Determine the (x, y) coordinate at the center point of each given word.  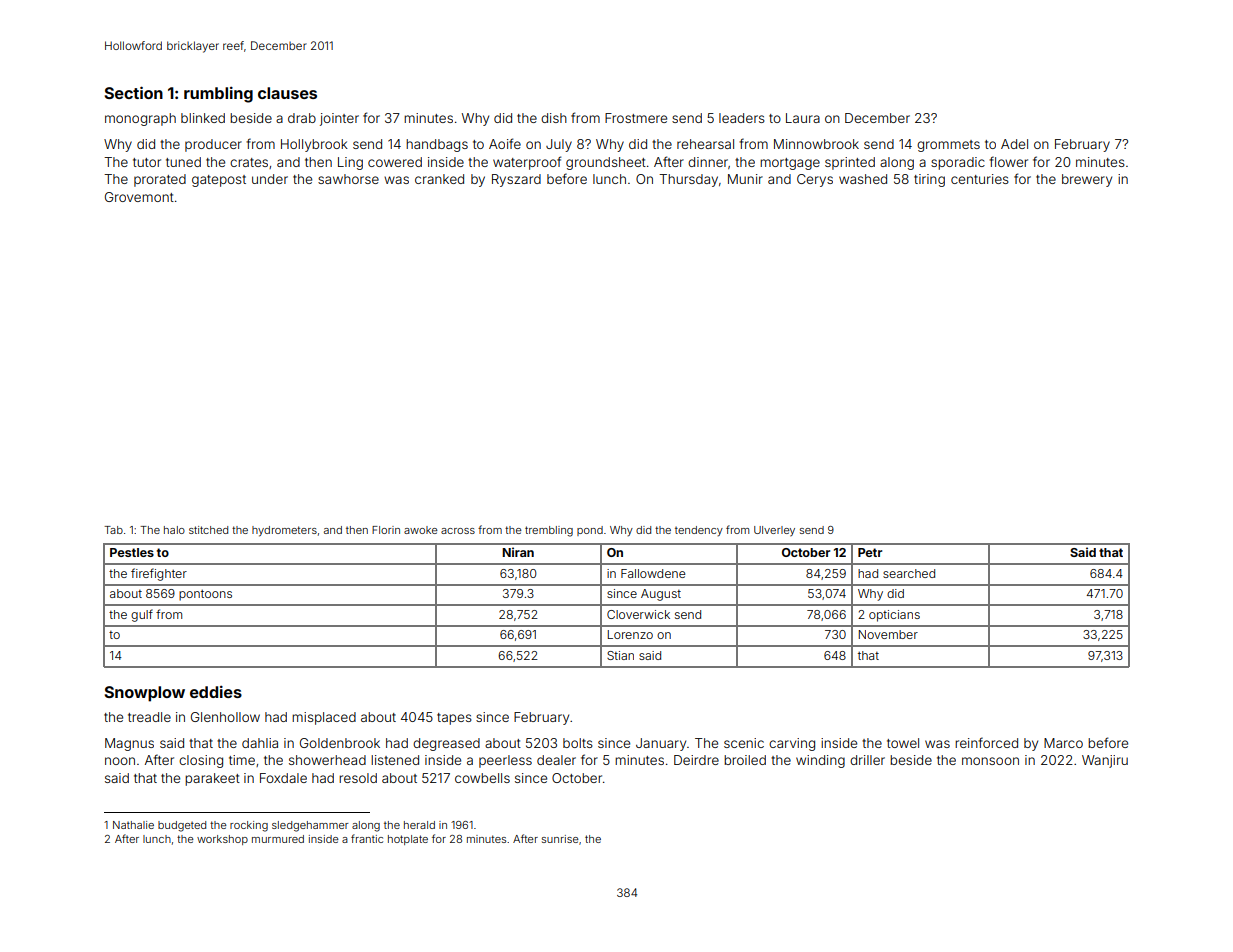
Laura (803, 118)
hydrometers (284, 531)
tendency (699, 531)
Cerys (815, 180)
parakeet (212, 779)
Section (134, 92)
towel (903, 743)
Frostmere (636, 118)
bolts (578, 743)
